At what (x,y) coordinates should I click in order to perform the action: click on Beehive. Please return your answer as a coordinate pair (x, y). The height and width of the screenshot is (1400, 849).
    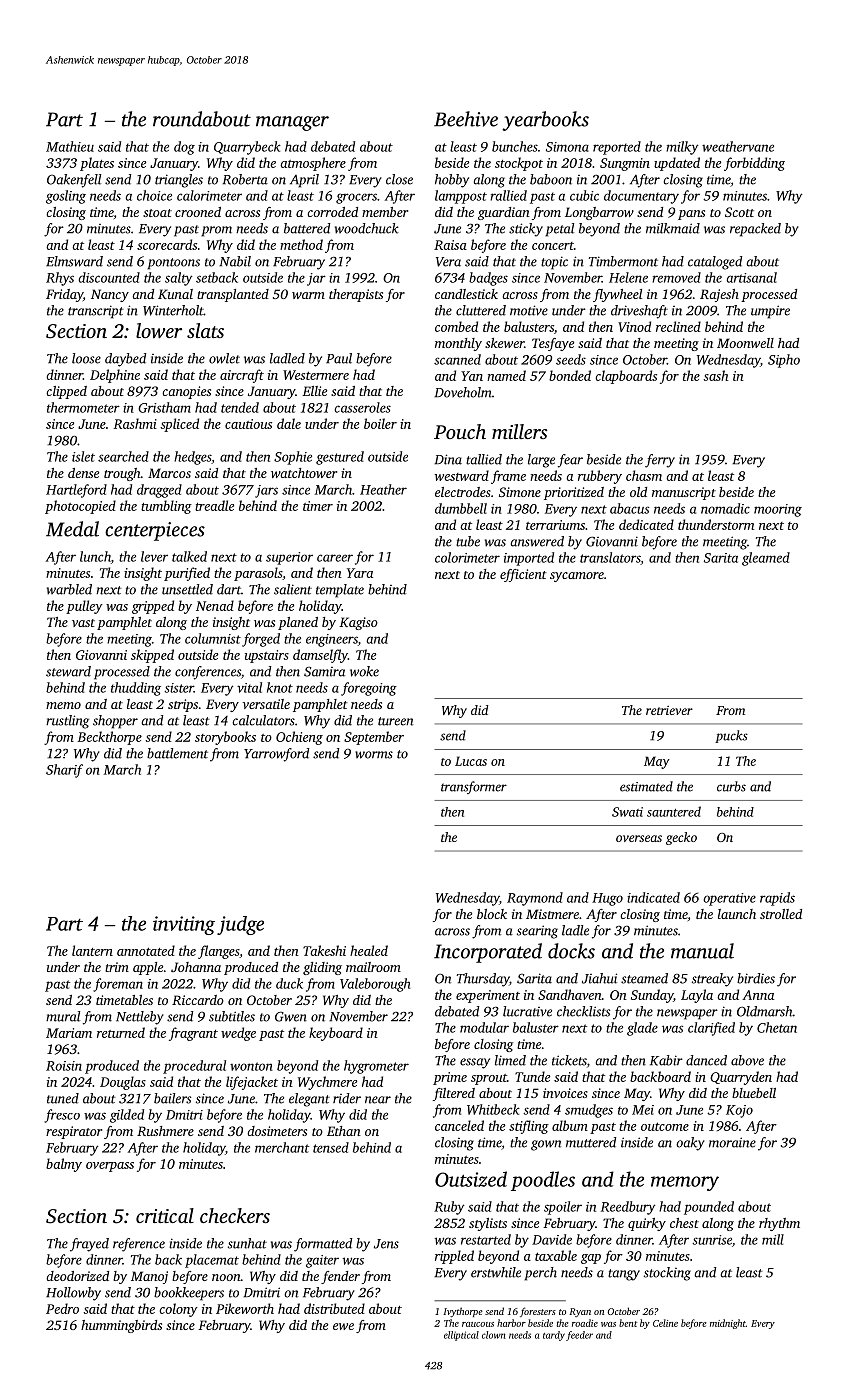
    Looking at the image, I should click on (466, 119).
